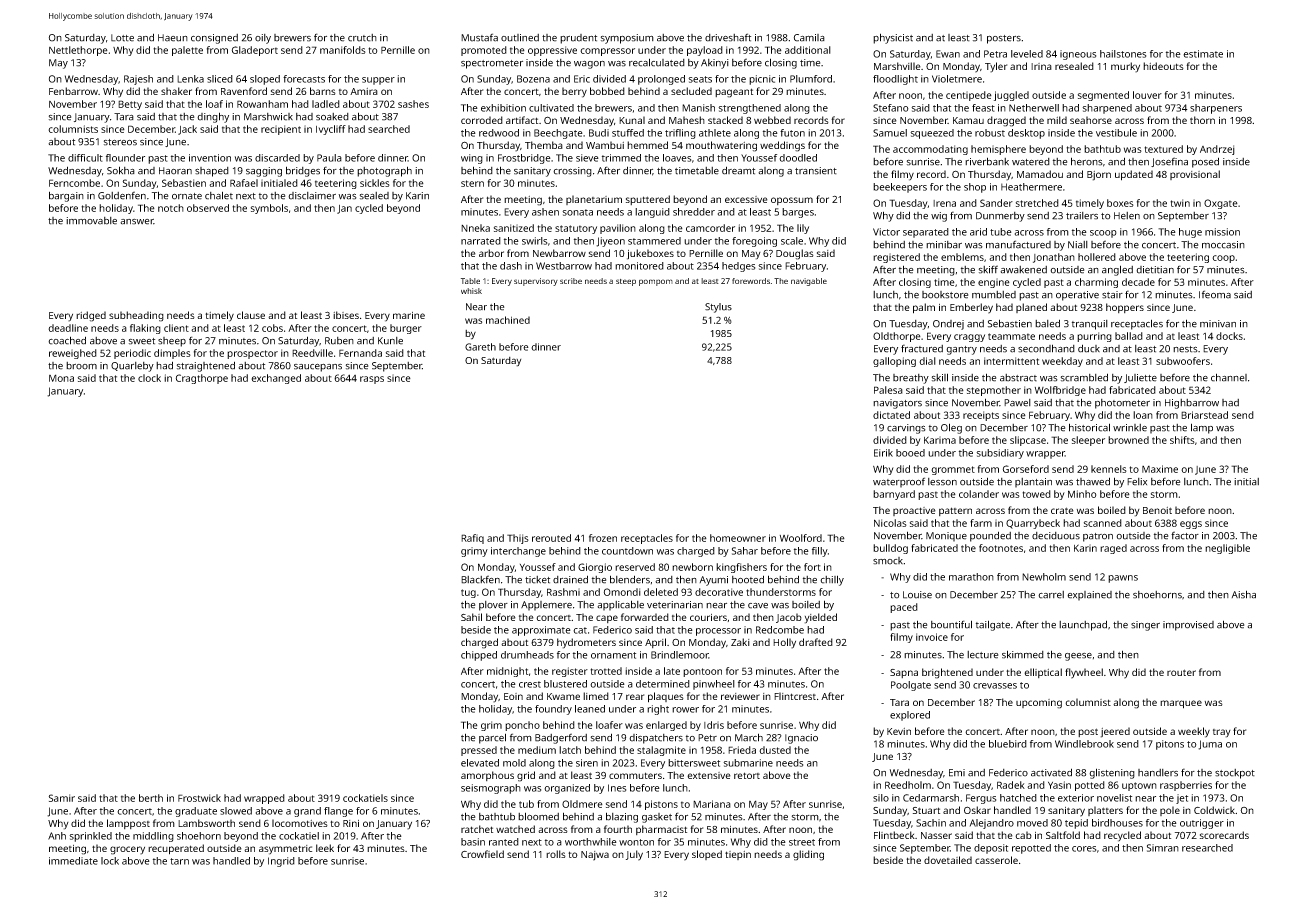 Image resolution: width=1308 pixels, height=924 pixels. What do you see at coordinates (1000, 217) in the screenshot?
I see `Dunmerby` at bounding box center [1000, 217].
